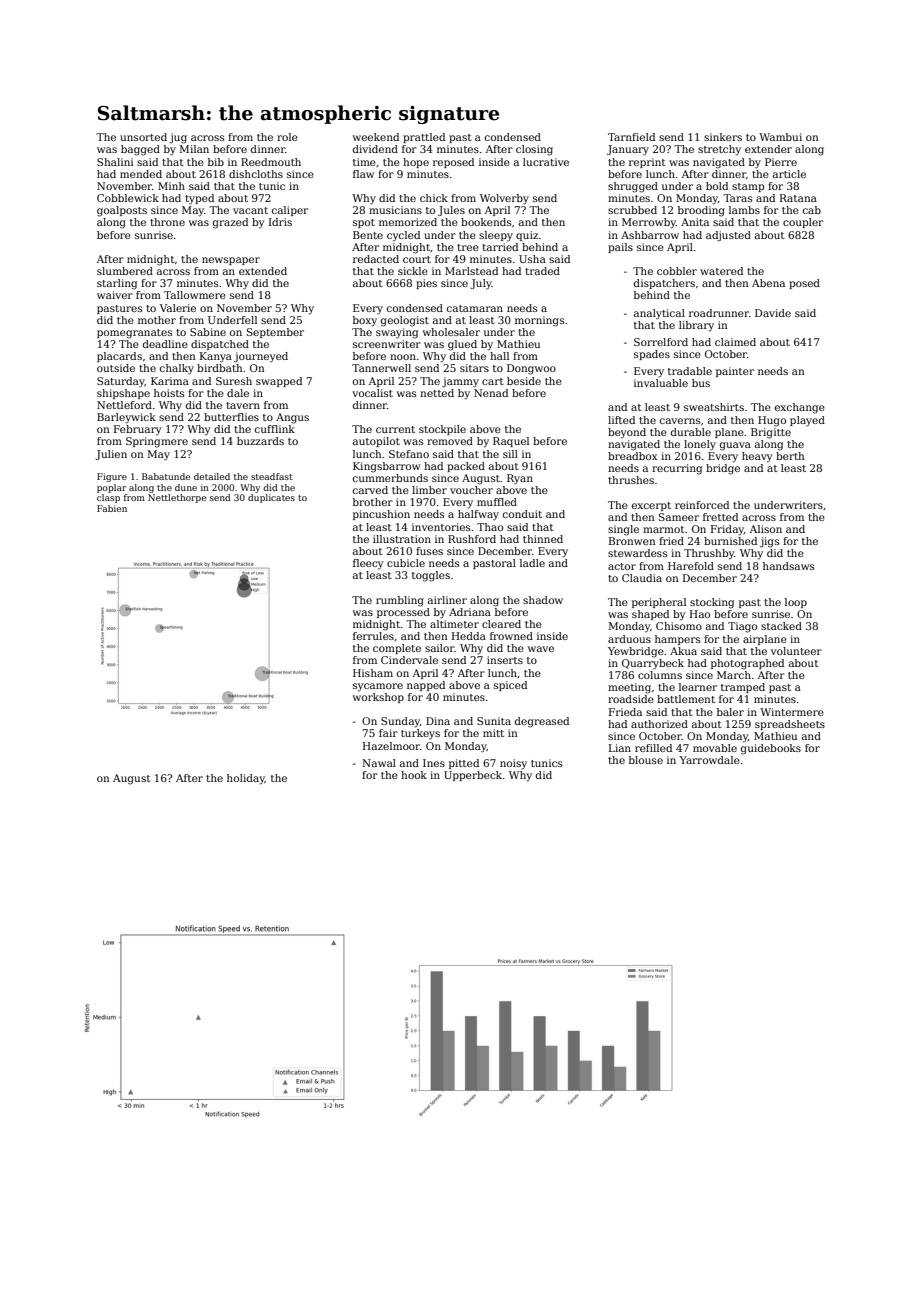  Describe the element at coordinates (414, 775) in the image. I see `hook` at that location.
